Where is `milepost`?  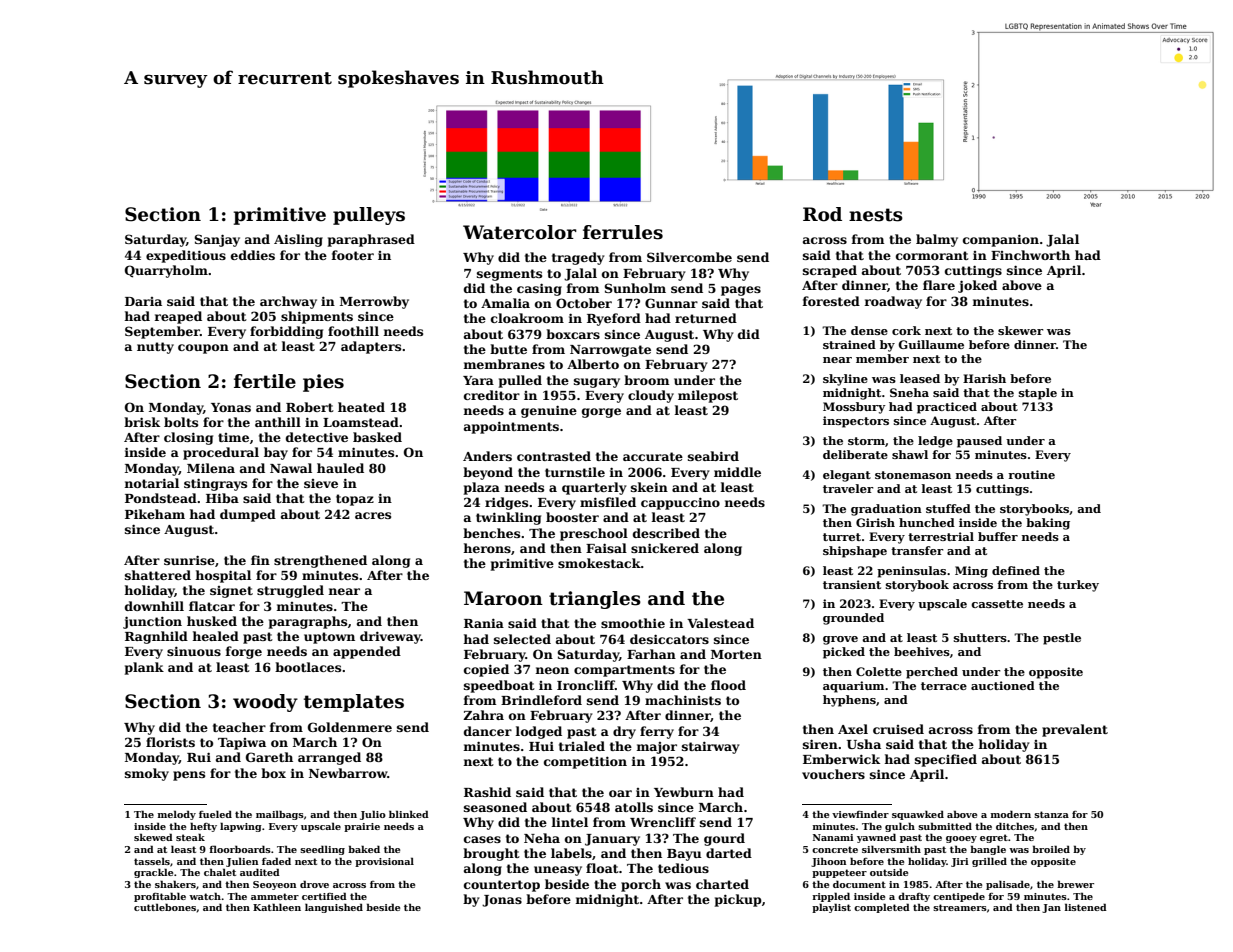
milepost is located at coordinates (708, 396).
